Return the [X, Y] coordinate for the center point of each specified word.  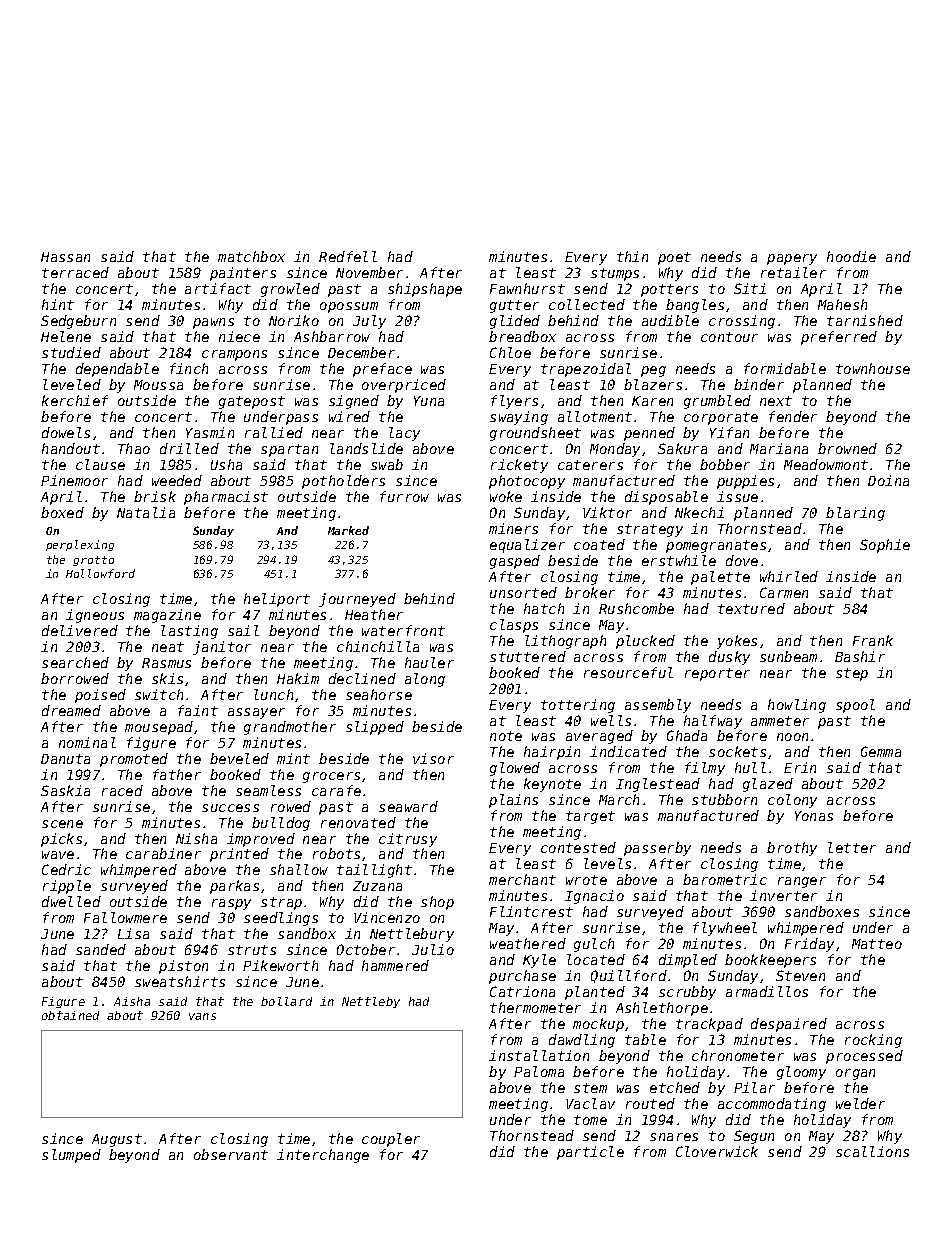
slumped [71, 1156]
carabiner [163, 853]
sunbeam [788, 656]
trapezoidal [586, 370]
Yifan [729, 432]
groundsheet [535, 434]
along [425, 680]
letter [852, 847]
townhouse [873, 368]
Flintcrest [531, 911]
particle [590, 1153]
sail [243, 630]
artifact [218, 288]
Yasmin [210, 432]
